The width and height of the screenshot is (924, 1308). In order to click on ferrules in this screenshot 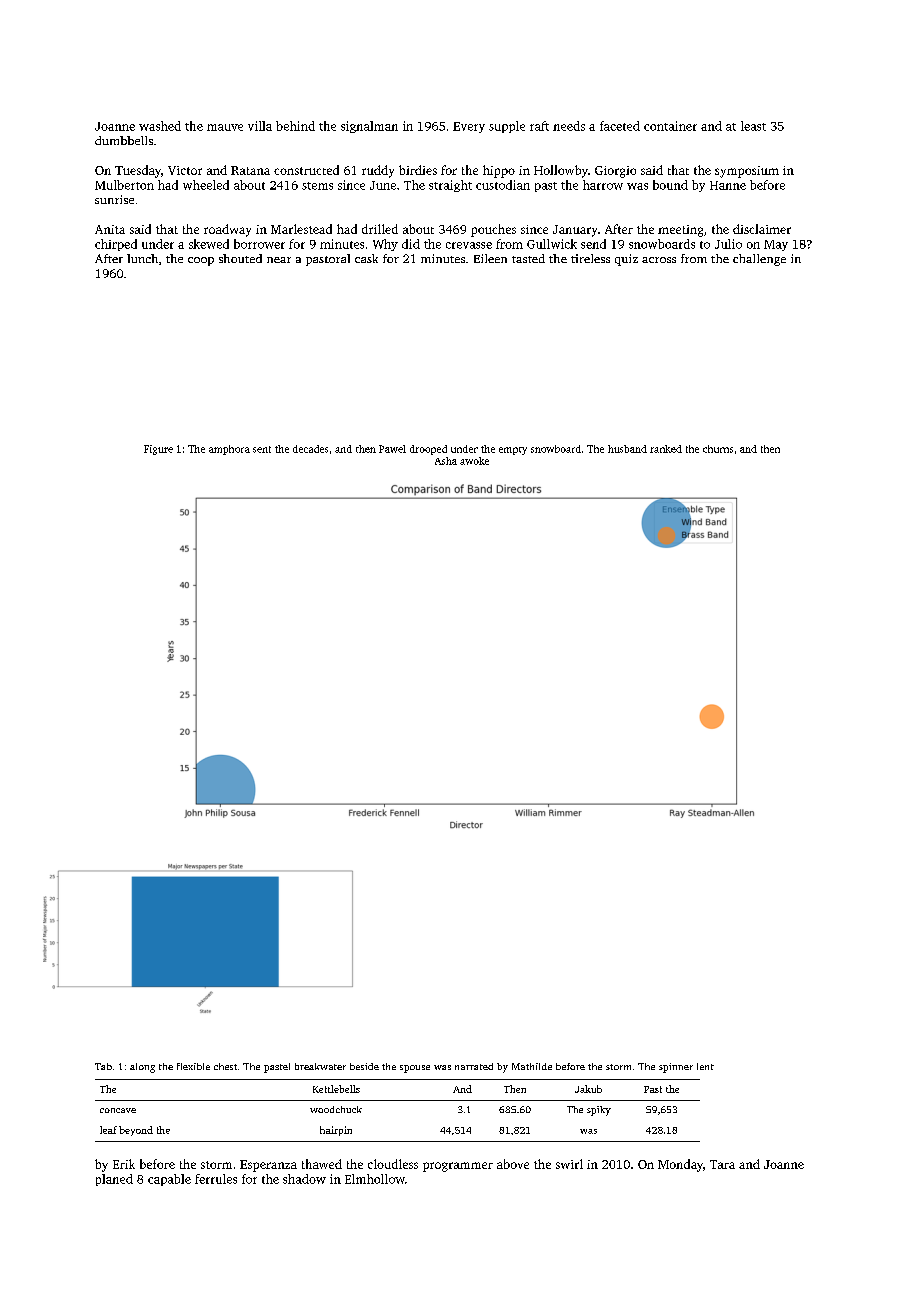, I will do `click(216, 1179)`.
